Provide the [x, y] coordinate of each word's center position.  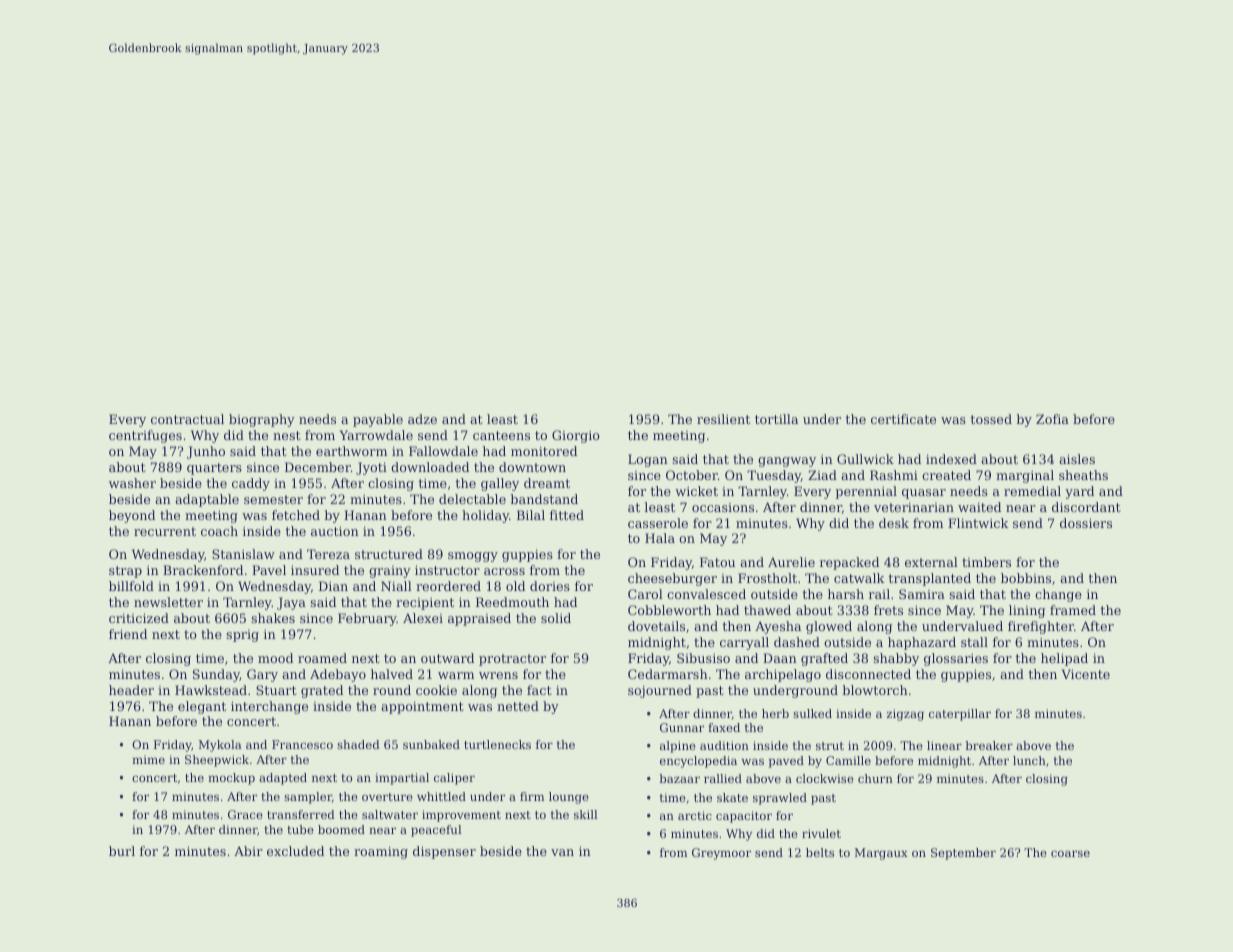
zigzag [905, 715]
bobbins [1026, 578]
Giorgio [576, 436]
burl [122, 851]
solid [556, 618]
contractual [187, 419]
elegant [202, 707]
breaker [989, 745]
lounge [569, 798]
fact [539, 690]
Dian [333, 586]
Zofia [1052, 419]
